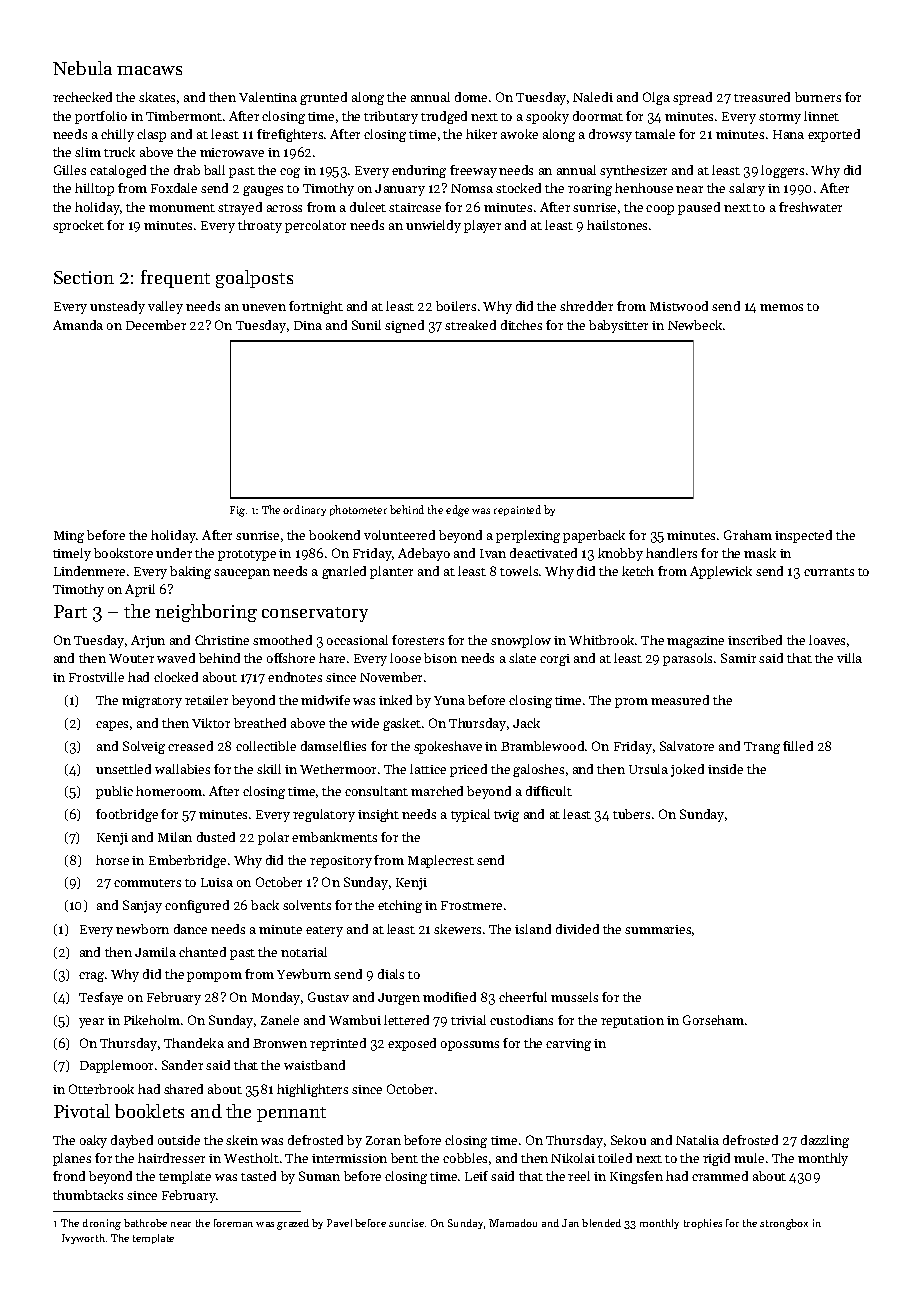  I want to click on player, so click(482, 226).
